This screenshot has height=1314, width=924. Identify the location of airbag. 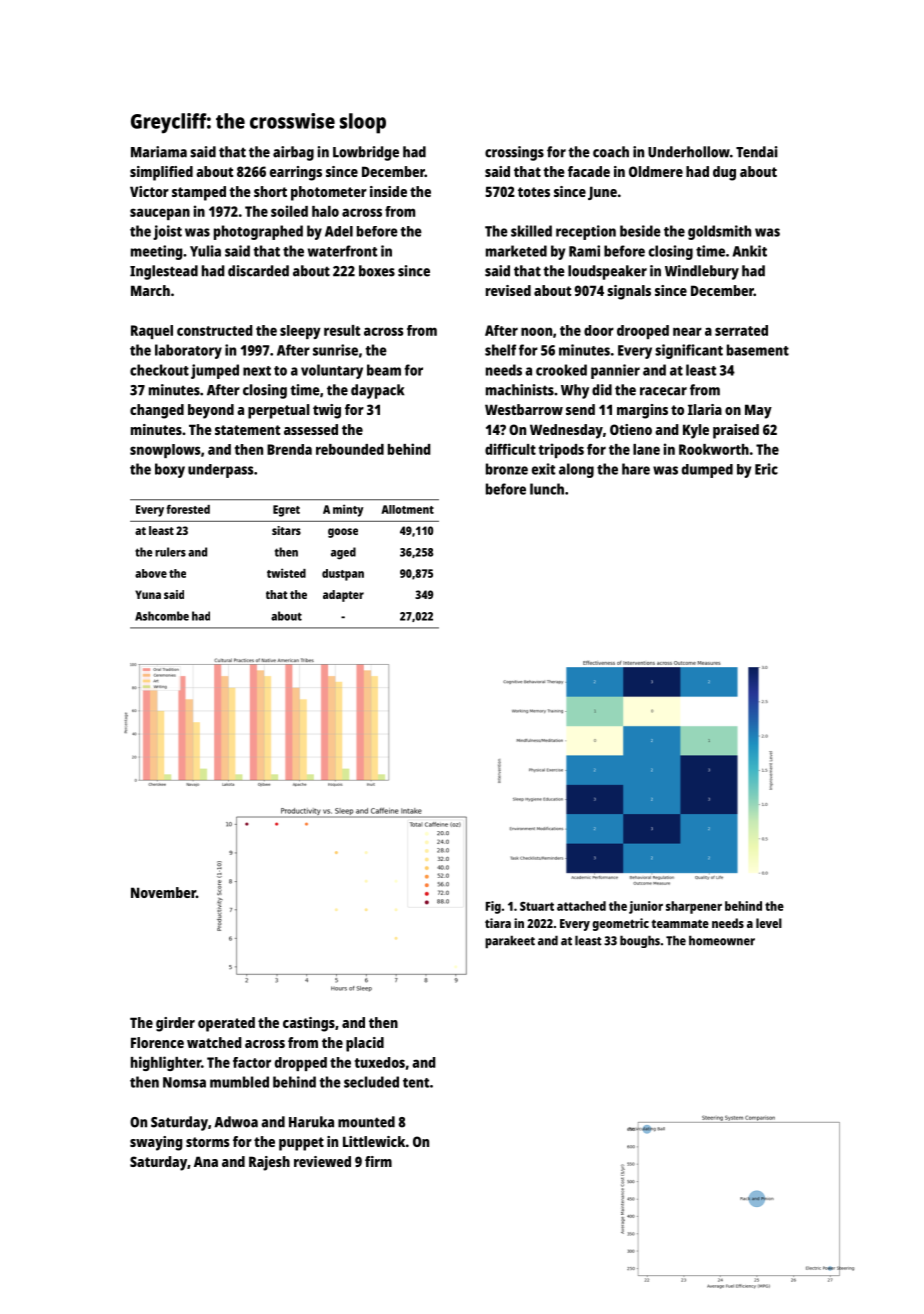
(293, 153).
